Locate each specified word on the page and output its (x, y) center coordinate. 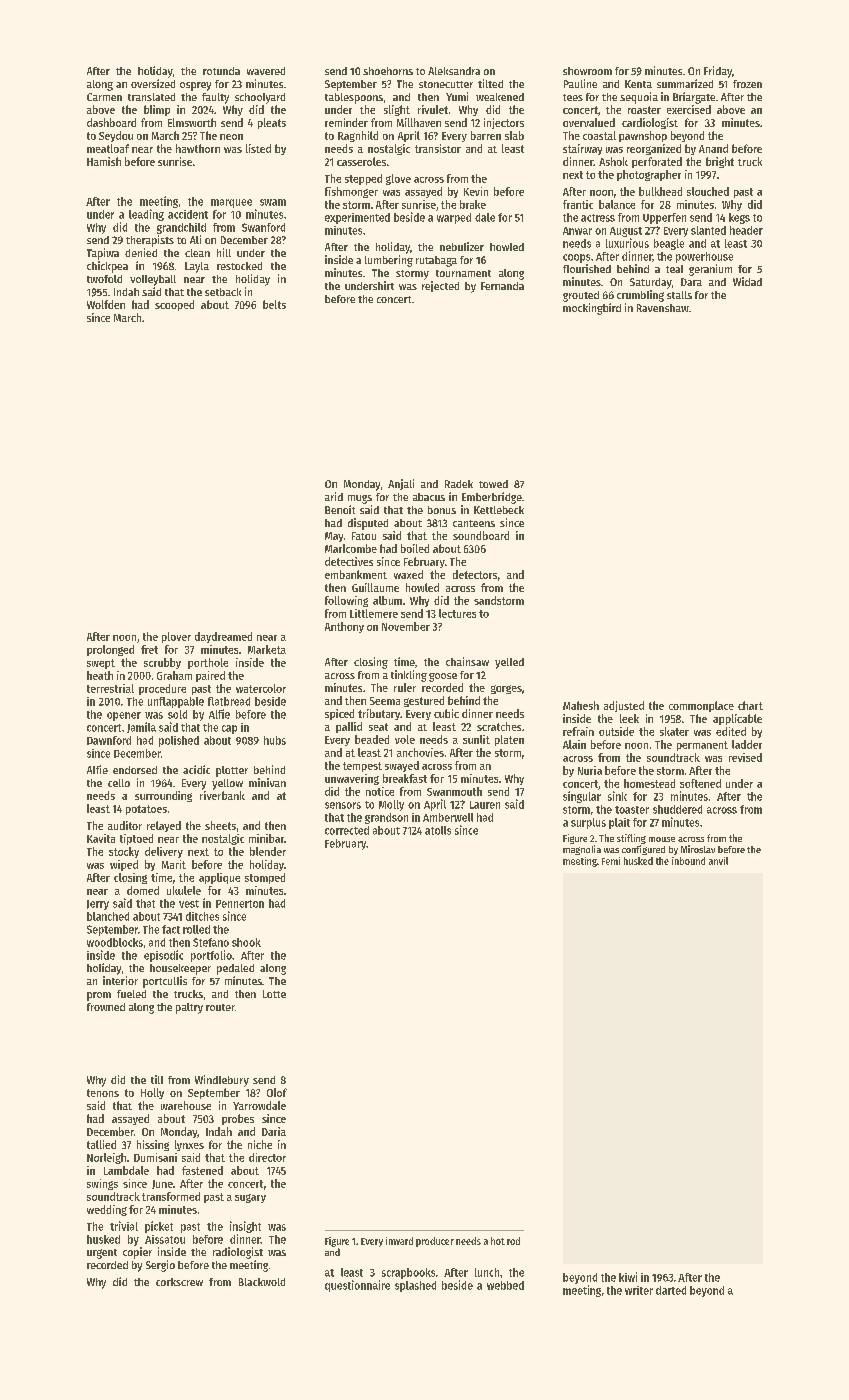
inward (399, 1241)
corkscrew (179, 1282)
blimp (157, 110)
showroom (587, 71)
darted (671, 1290)
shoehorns (388, 71)
